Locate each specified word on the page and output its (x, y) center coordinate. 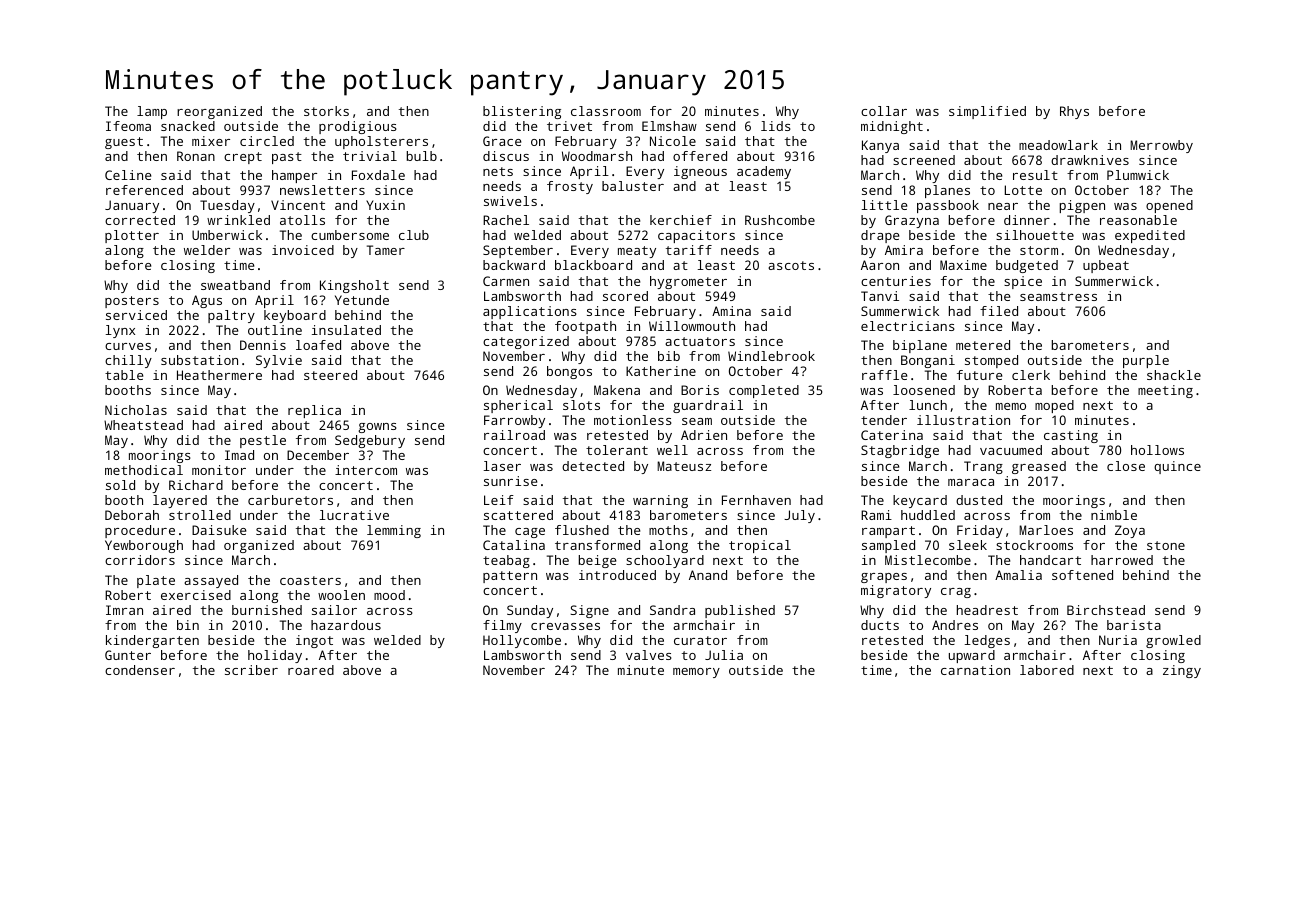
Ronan (196, 156)
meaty (637, 252)
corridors (140, 560)
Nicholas (136, 410)
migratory (896, 591)
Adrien (704, 435)
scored (625, 296)
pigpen (1082, 206)
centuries (896, 281)
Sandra (672, 610)
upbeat (1106, 266)
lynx (120, 331)
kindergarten (152, 641)
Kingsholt (354, 286)
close (1126, 466)
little (884, 205)
